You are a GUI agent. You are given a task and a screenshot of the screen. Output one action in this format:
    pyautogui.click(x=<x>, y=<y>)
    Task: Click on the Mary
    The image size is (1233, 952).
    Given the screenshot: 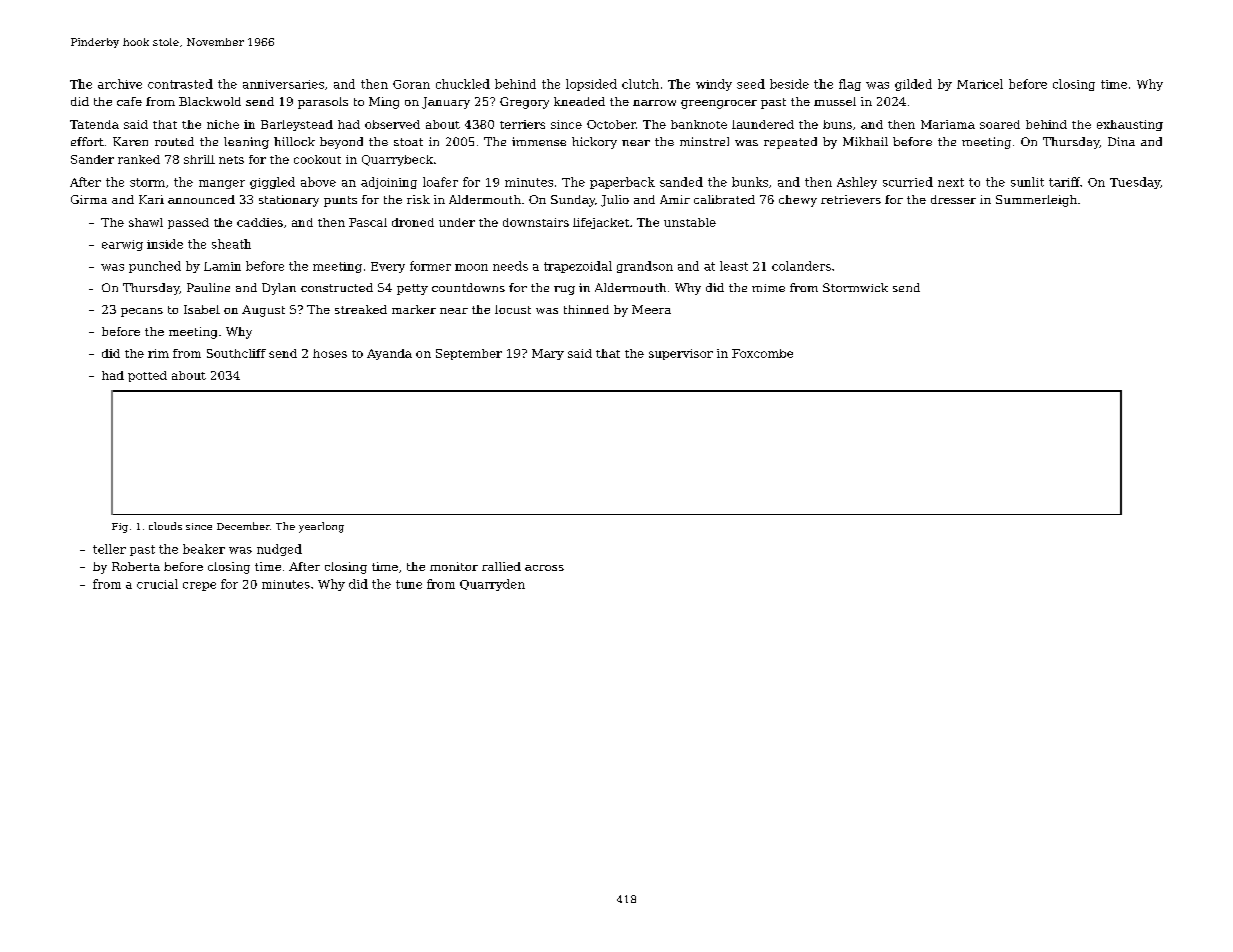 What is the action you would take?
    pyautogui.click(x=548, y=354)
